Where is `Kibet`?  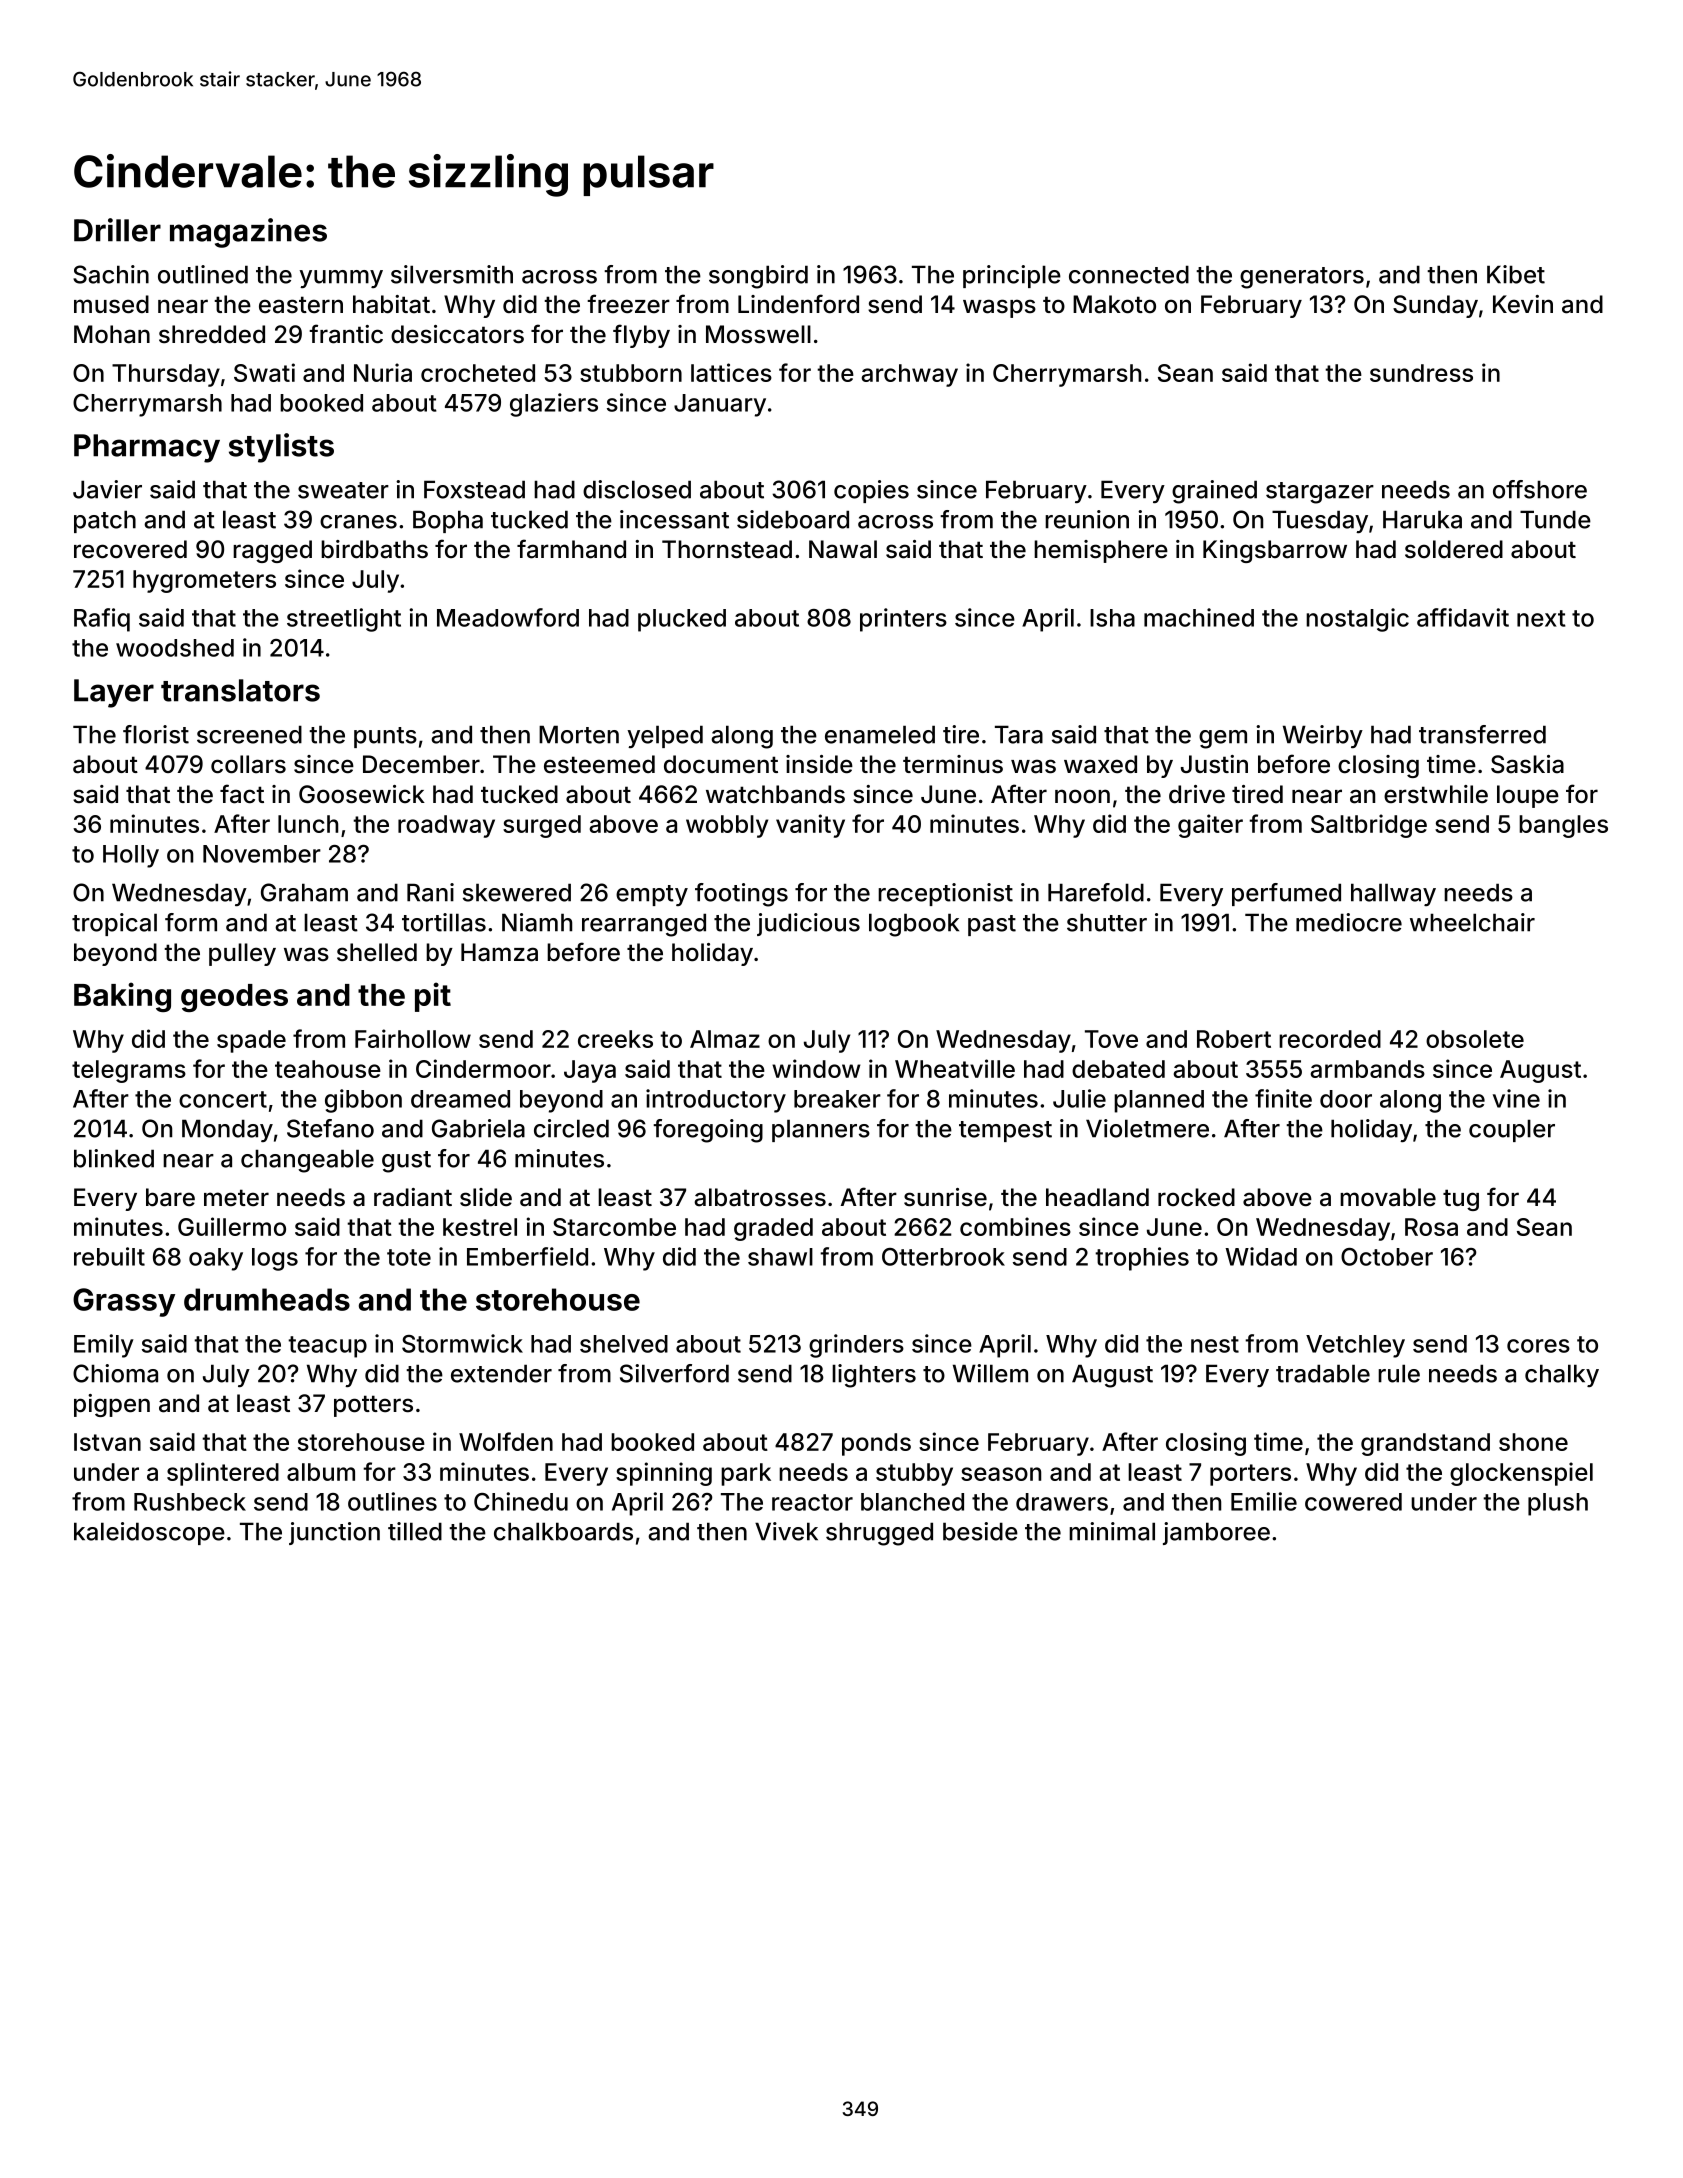
Kibet is located at coordinates (1516, 274).
